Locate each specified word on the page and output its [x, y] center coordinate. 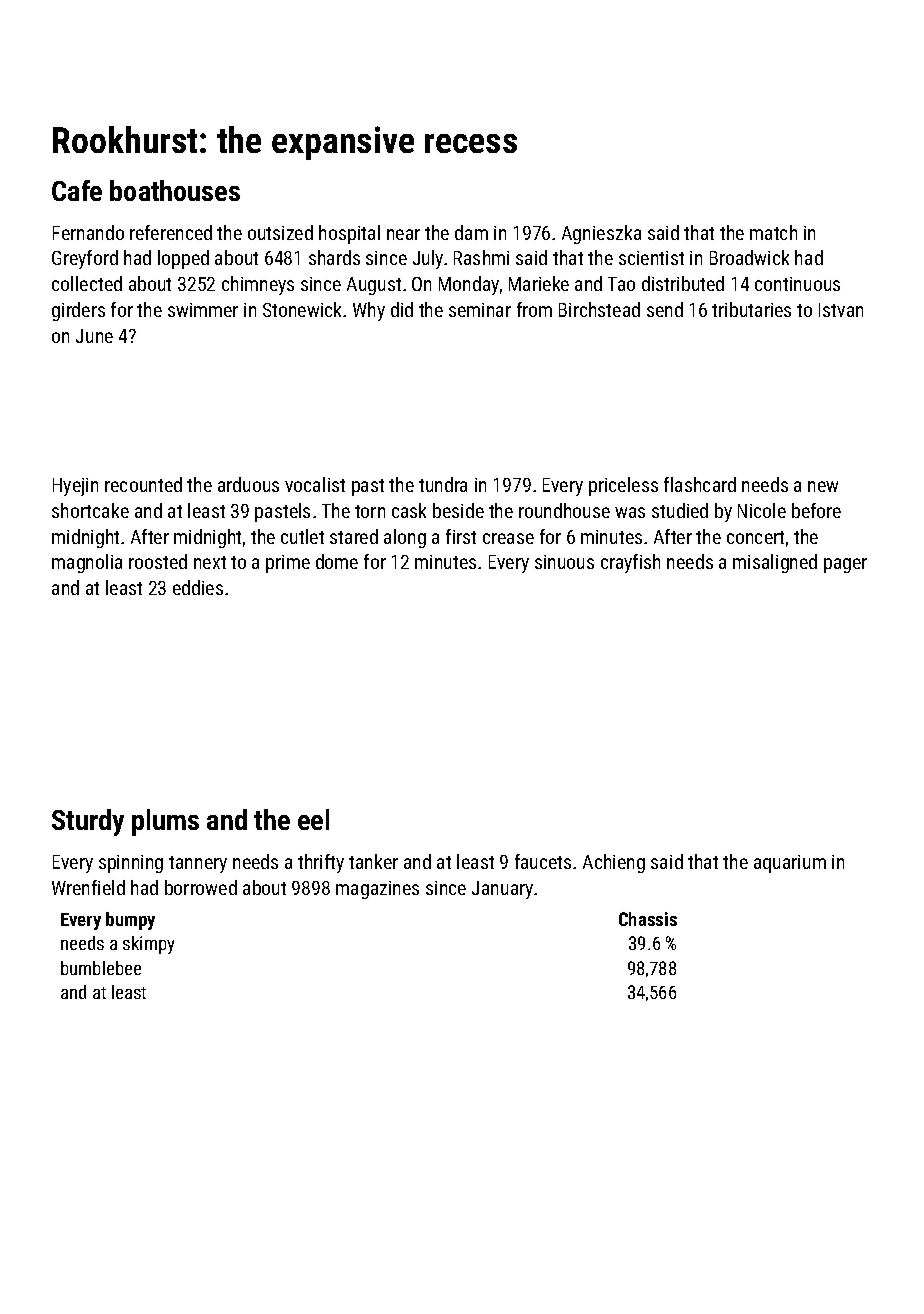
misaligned [775, 563]
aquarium [790, 864]
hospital [349, 234]
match [773, 232]
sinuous [564, 562]
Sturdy [88, 822]
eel [313, 819]
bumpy [130, 921]
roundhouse [564, 510]
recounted [143, 484]
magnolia [87, 563]
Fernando [88, 232]
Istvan [841, 310]
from [534, 309]
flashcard [700, 484]
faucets [543, 861]
